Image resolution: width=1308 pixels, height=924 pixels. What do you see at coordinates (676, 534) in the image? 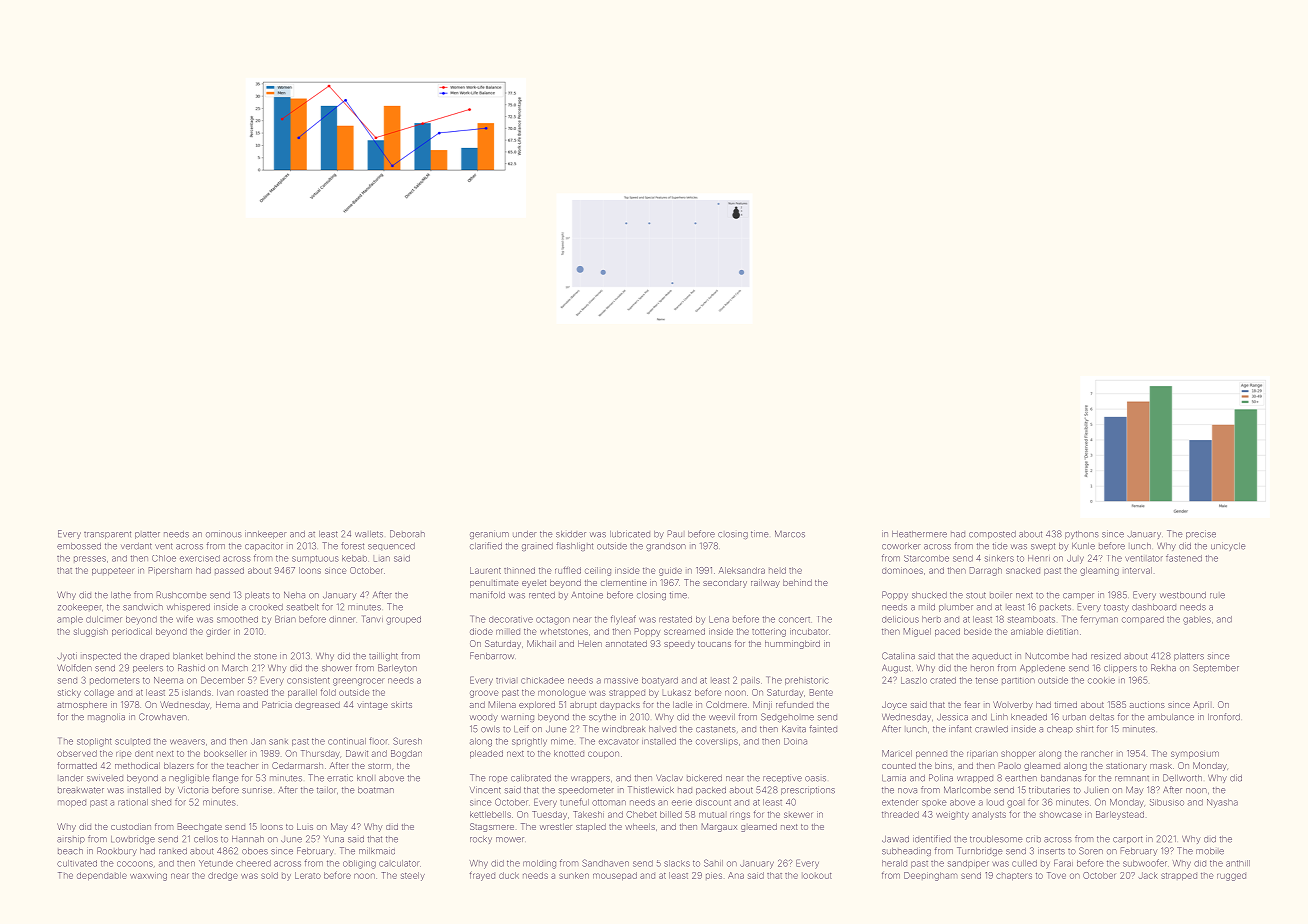
I see `Paul` at bounding box center [676, 534].
